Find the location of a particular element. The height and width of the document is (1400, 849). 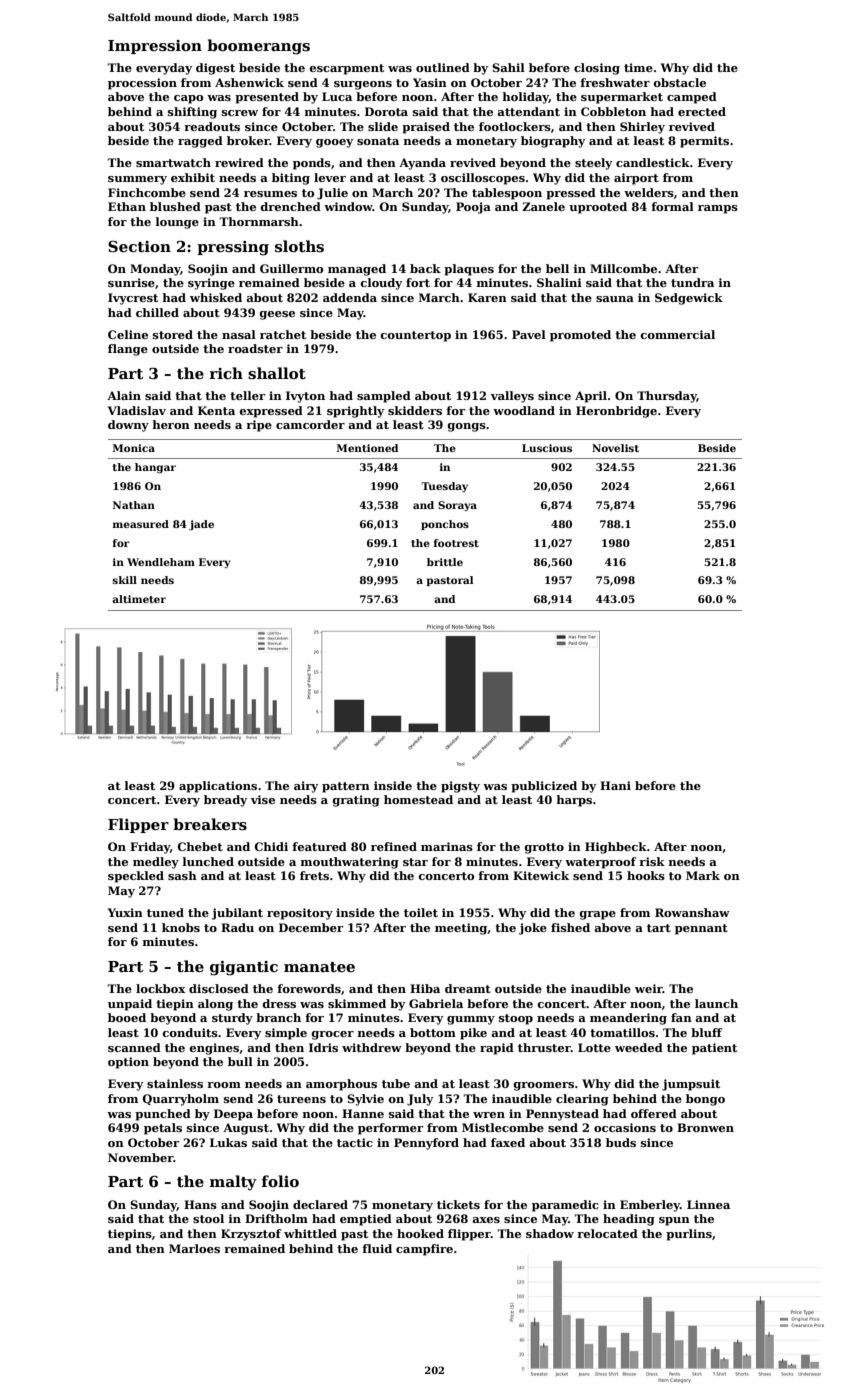

outlined is located at coordinates (443, 67).
